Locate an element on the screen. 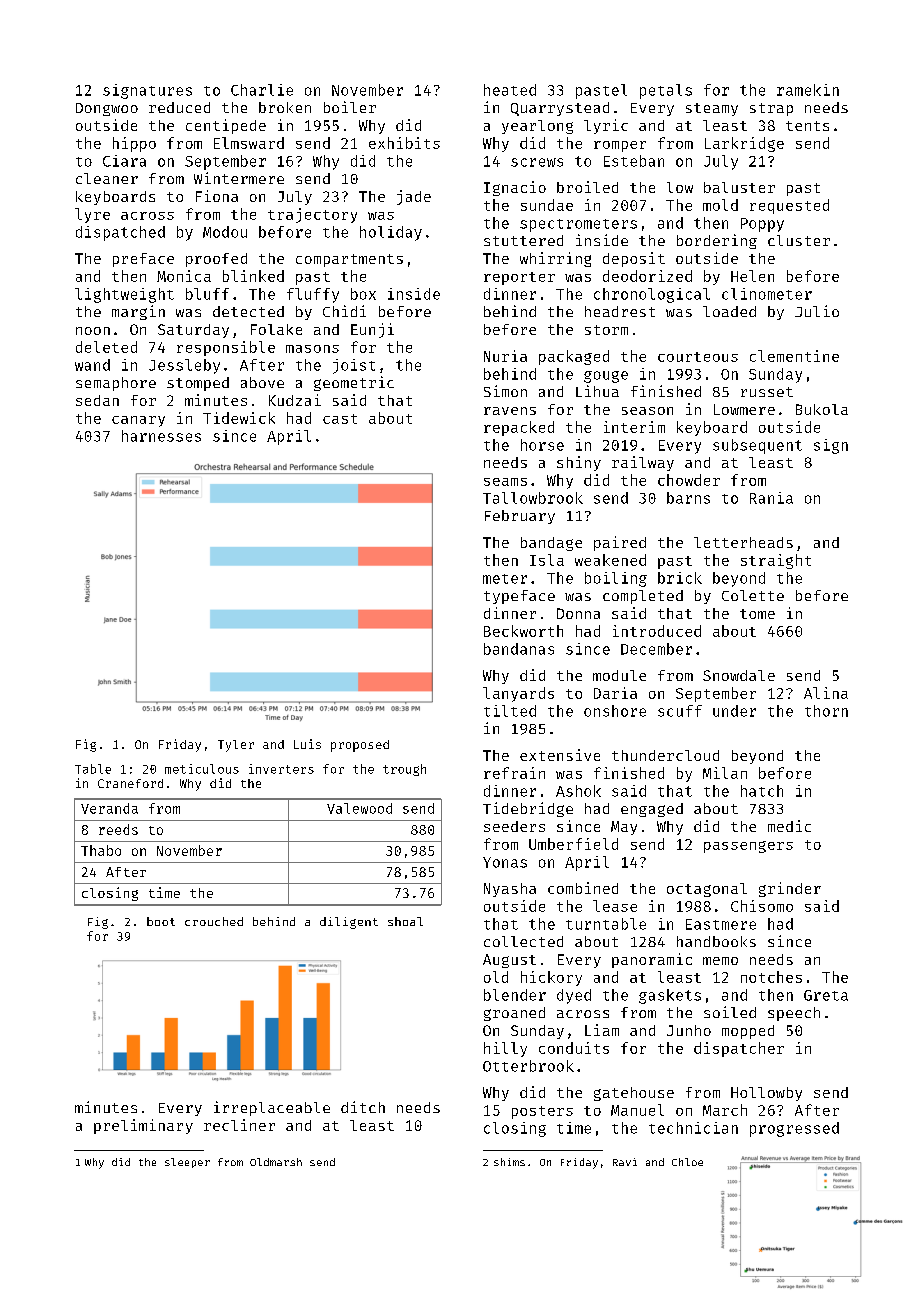 Image resolution: width=924 pixels, height=1314 pixels. hatch is located at coordinates (762, 791).
